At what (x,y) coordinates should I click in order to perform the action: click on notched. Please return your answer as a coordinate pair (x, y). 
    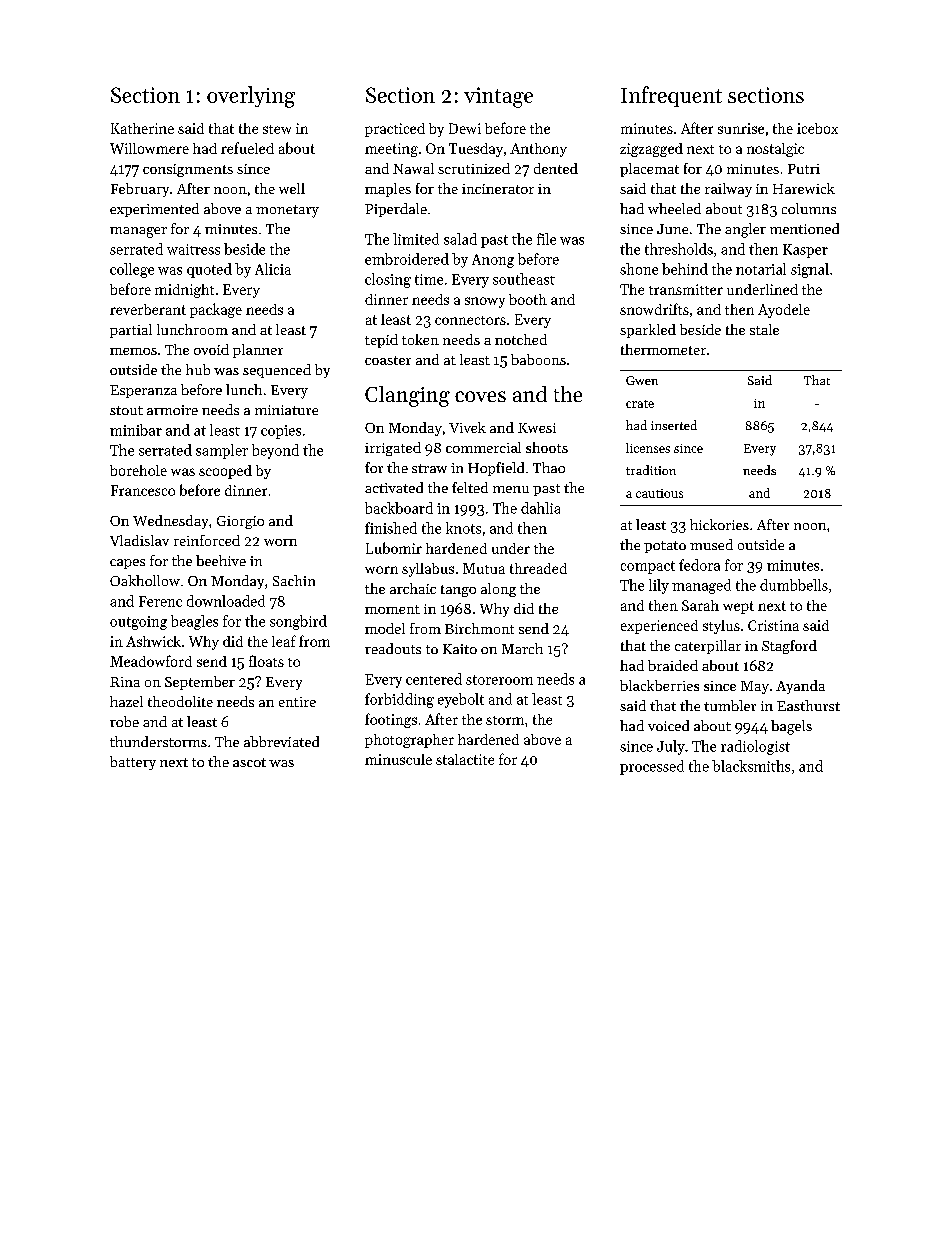
    Looking at the image, I should click on (521, 339).
